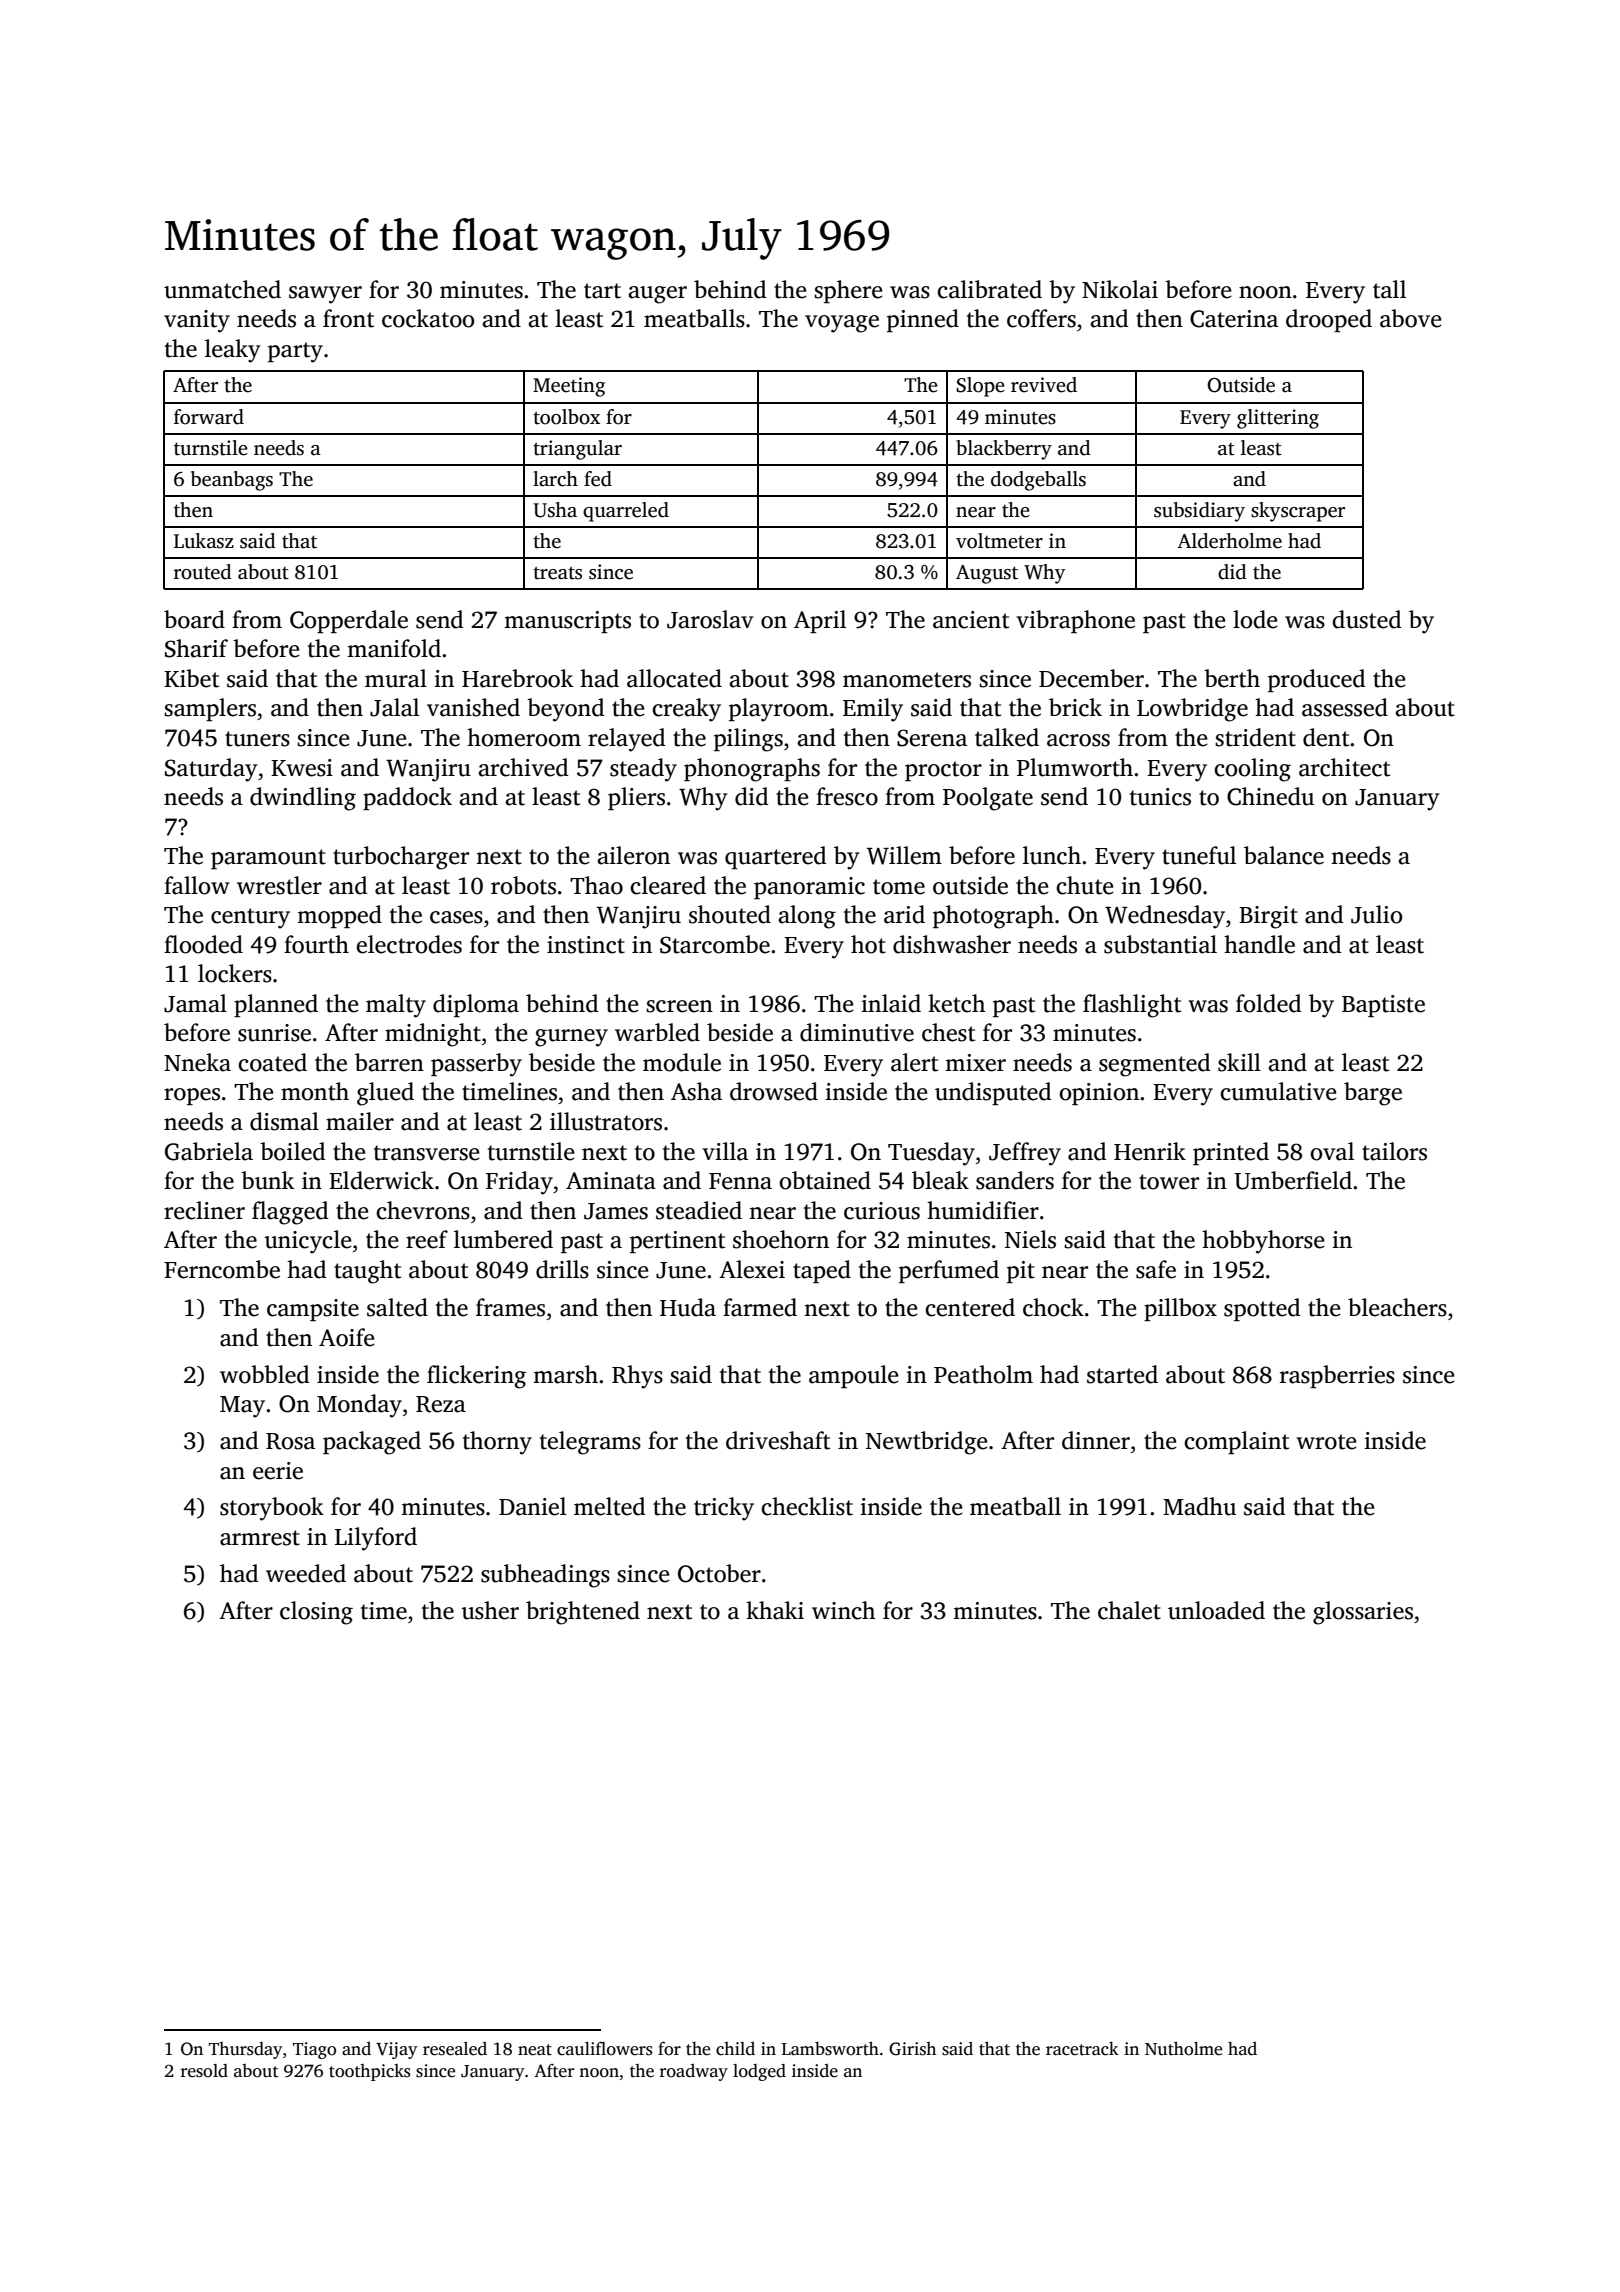 Image resolution: width=1620 pixels, height=2292 pixels. I want to click on sawyer, so click(325, 295).
